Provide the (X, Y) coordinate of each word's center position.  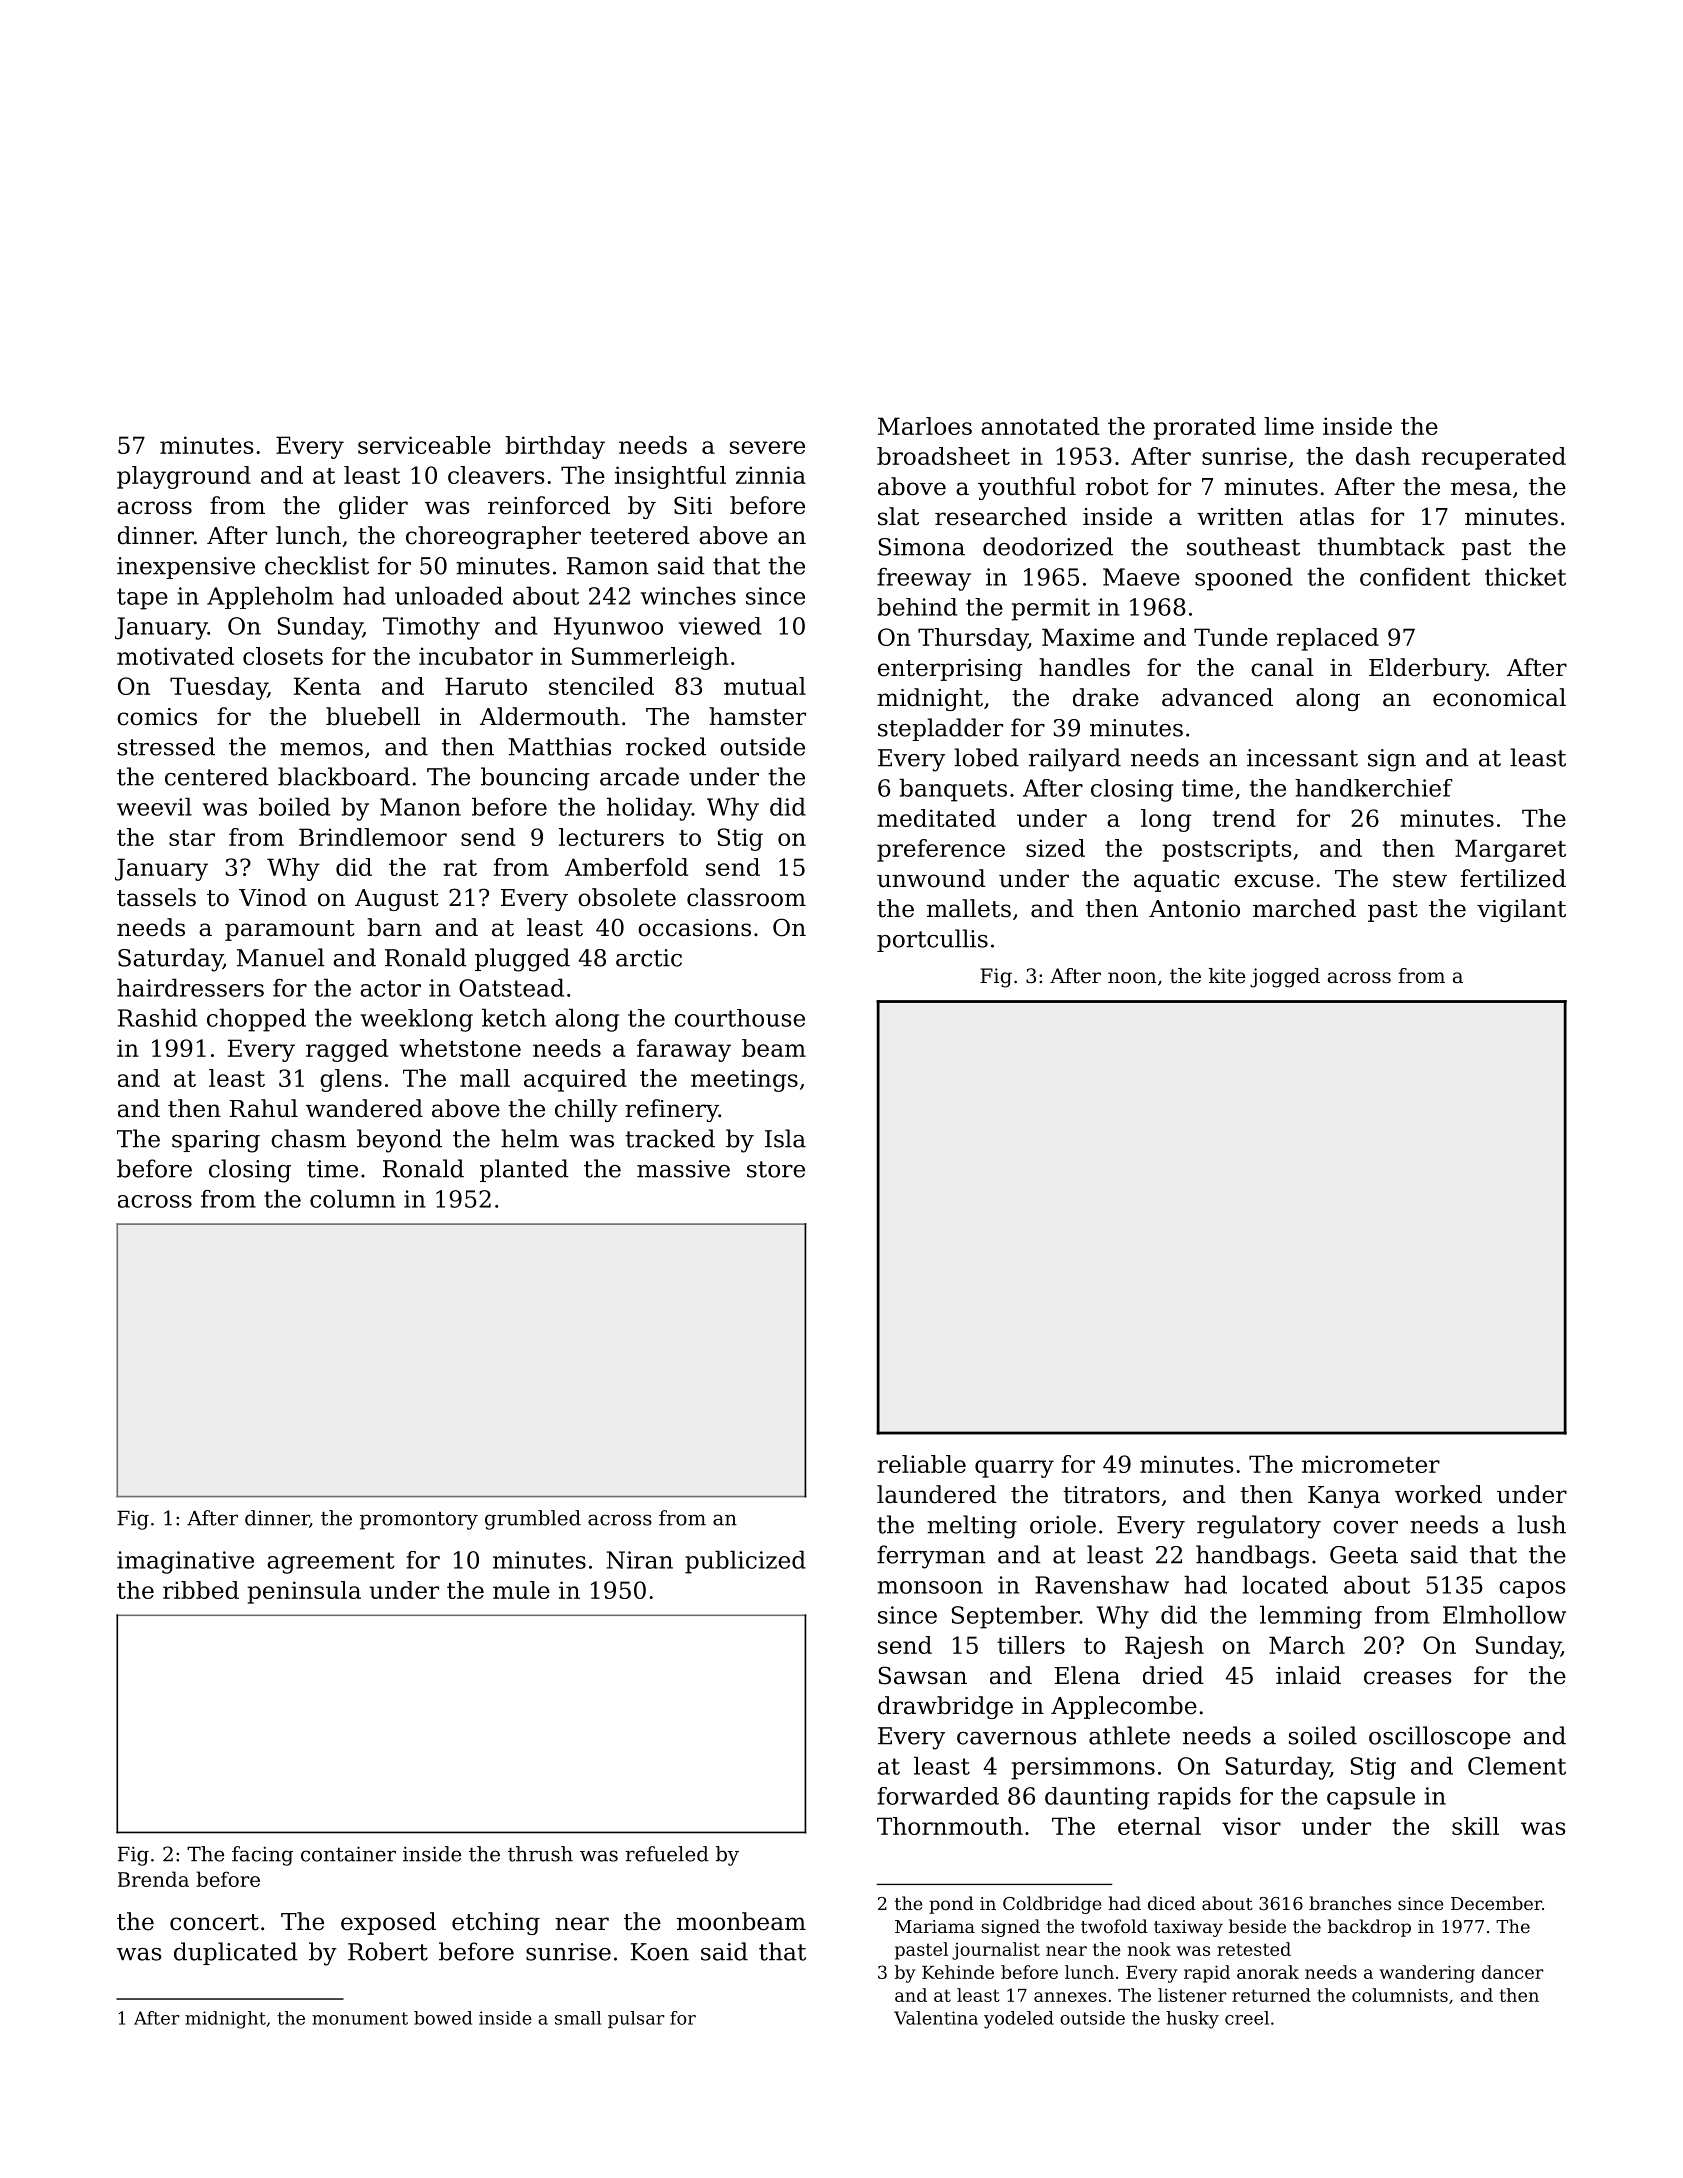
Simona (921, 547)
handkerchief (1374, 788)
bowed (443, 2018)
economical (1499, 697)
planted (524, 1170)
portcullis (932, 940)
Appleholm (270, 597)
